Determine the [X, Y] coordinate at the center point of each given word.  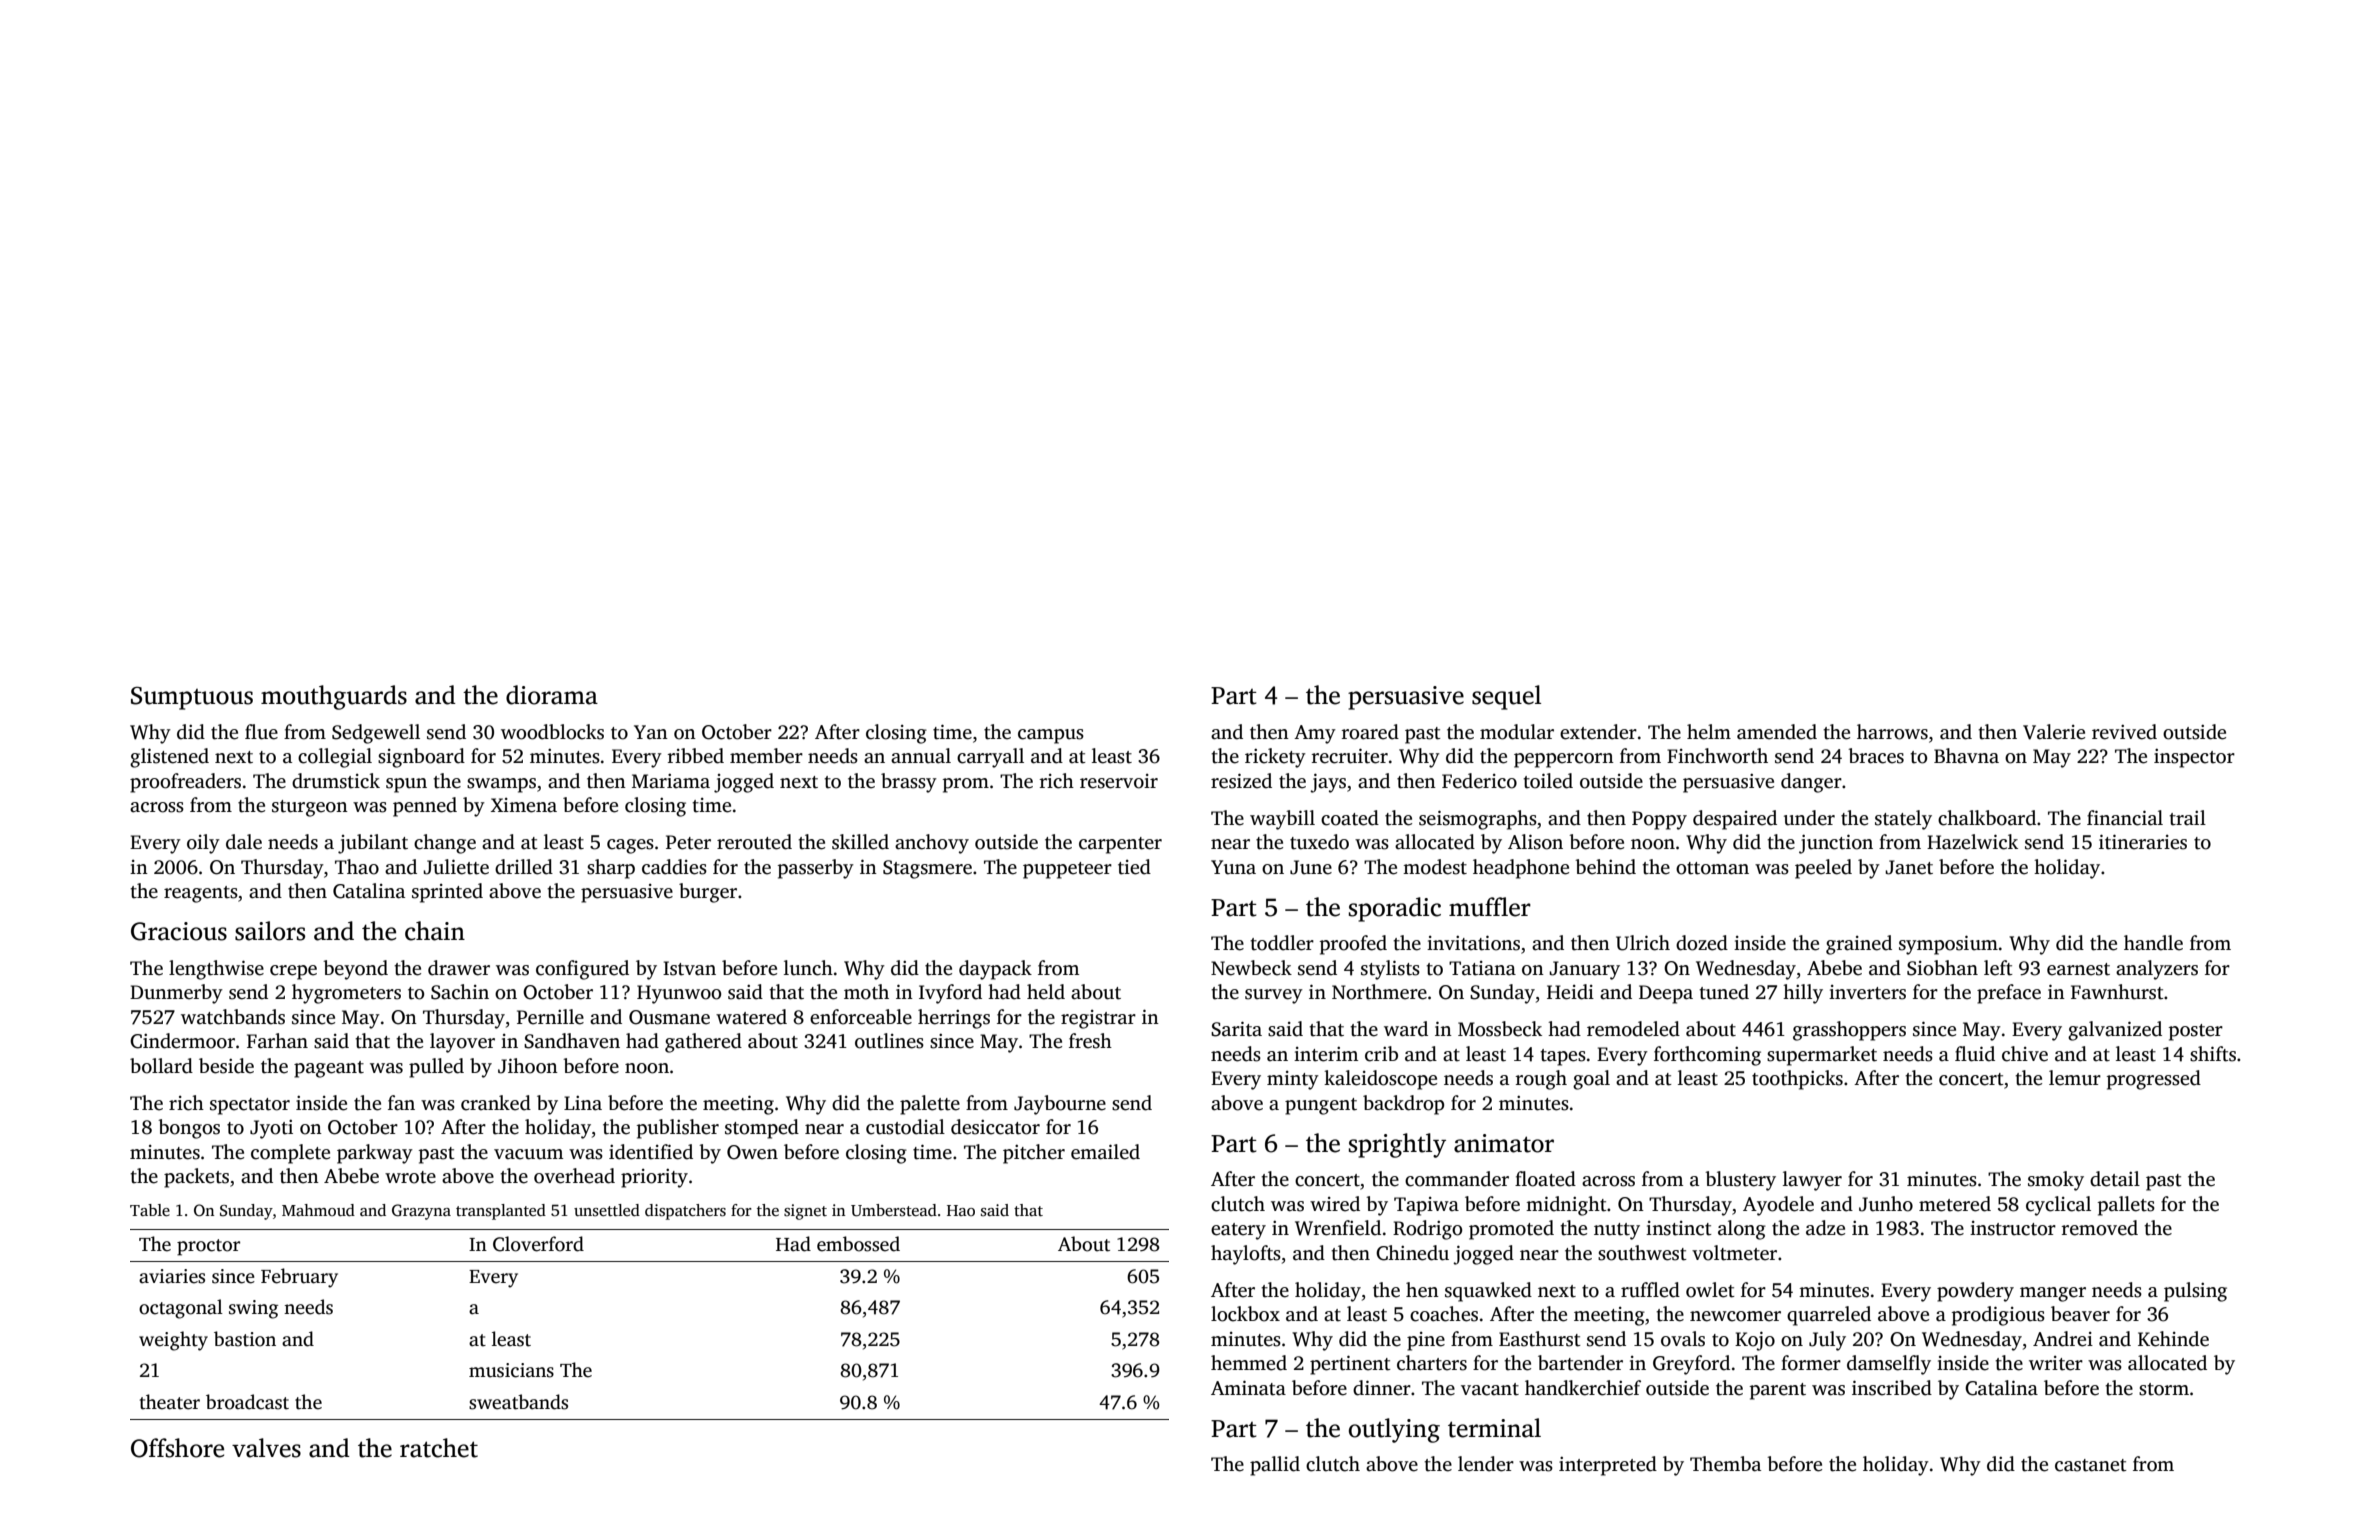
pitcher [1034, 1154]
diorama [552, 695]
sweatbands [518, 1402]
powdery [1975, 1292]
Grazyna [421, 1212]
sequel [1506, 697]
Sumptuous [192, 698]
